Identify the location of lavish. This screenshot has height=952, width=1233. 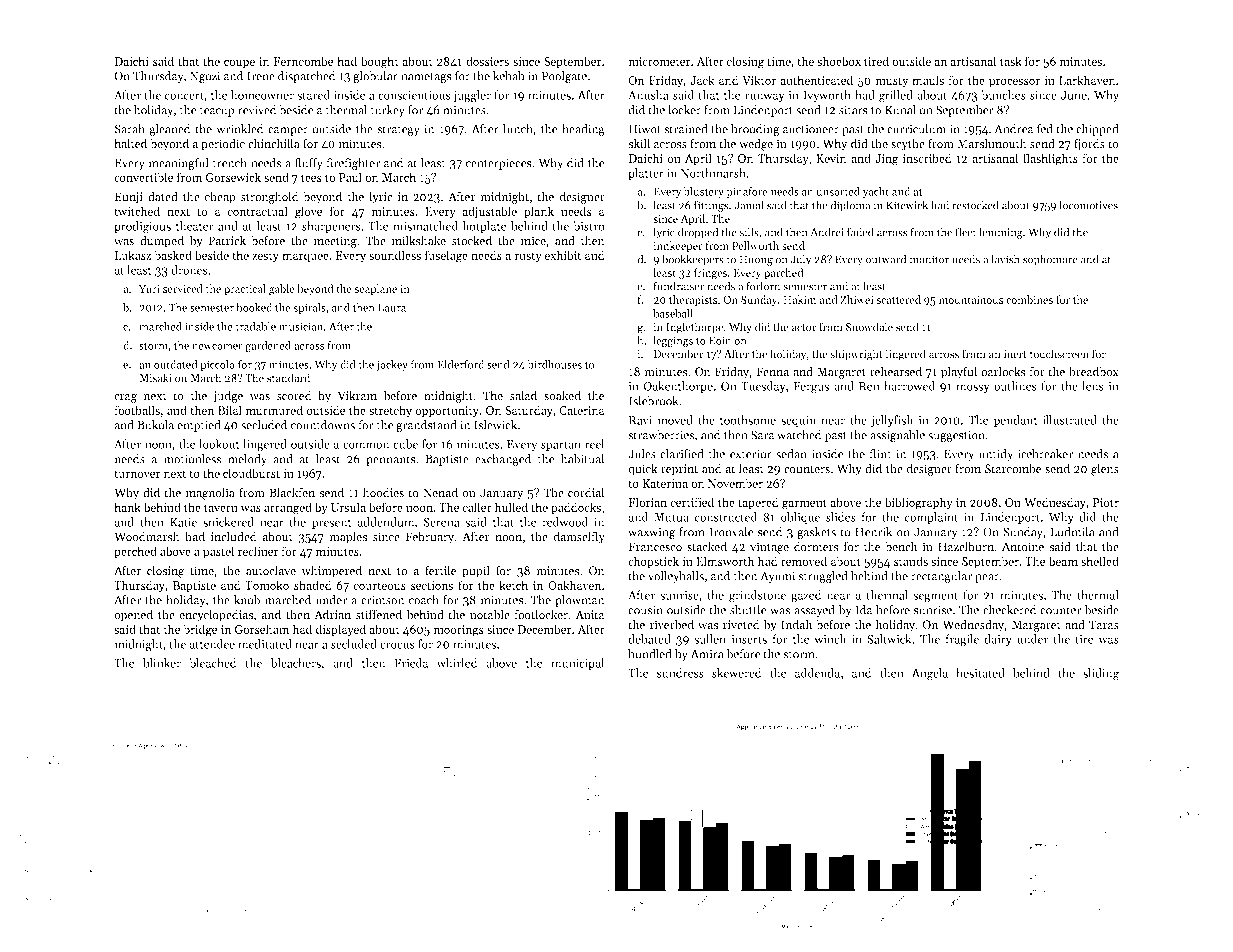
(1005, 259).
